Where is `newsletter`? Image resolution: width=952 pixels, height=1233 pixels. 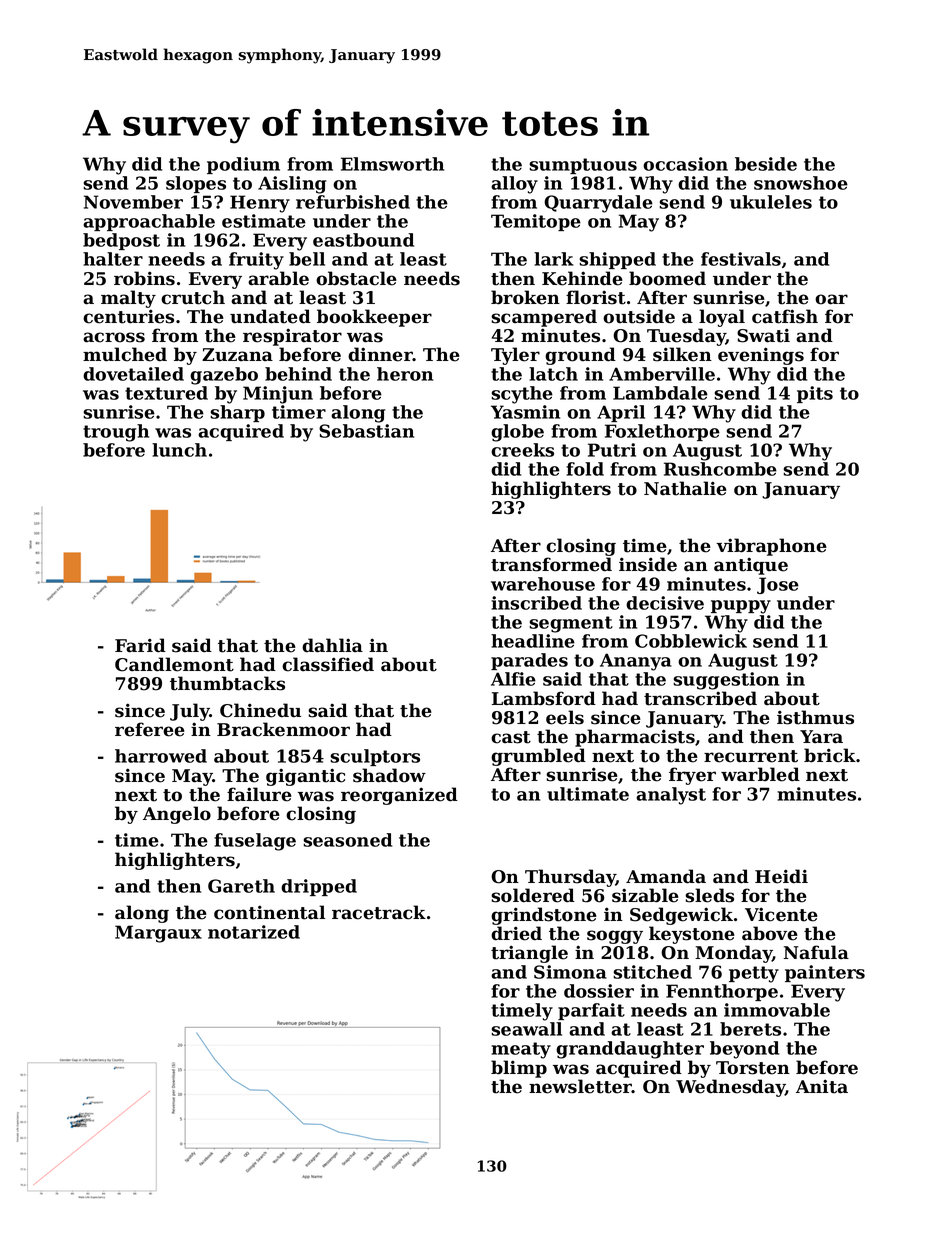
newsletter is located at coordinates (580, 1086).
